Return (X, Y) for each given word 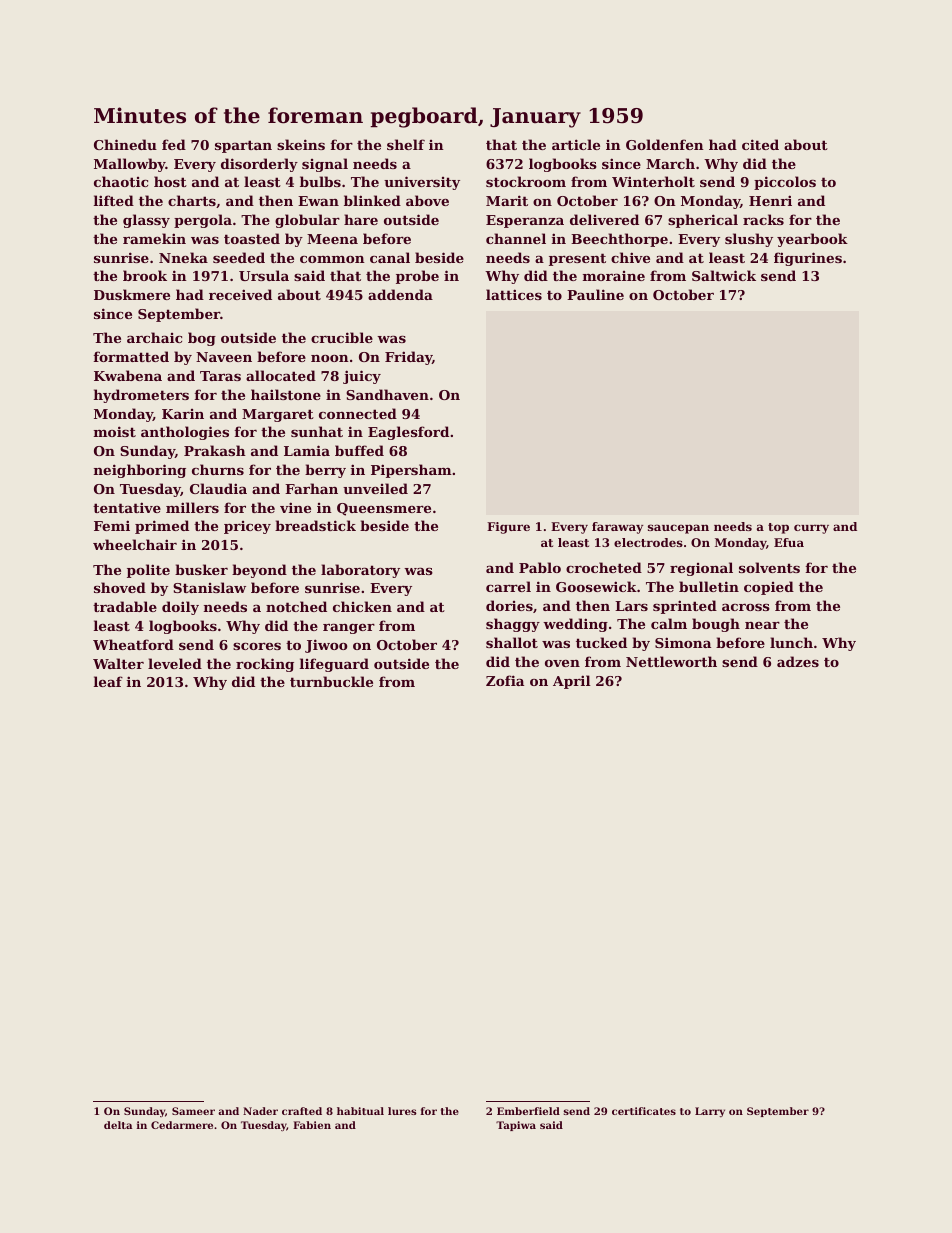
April (572, 682)
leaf (108, 681)
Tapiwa (516, 1126)
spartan (243, 146)
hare (361, 219)
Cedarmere (182, 1125)
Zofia (505, 680)
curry (811, 529)
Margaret (278, 415)
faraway (617, 528)
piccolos (785, 183)
